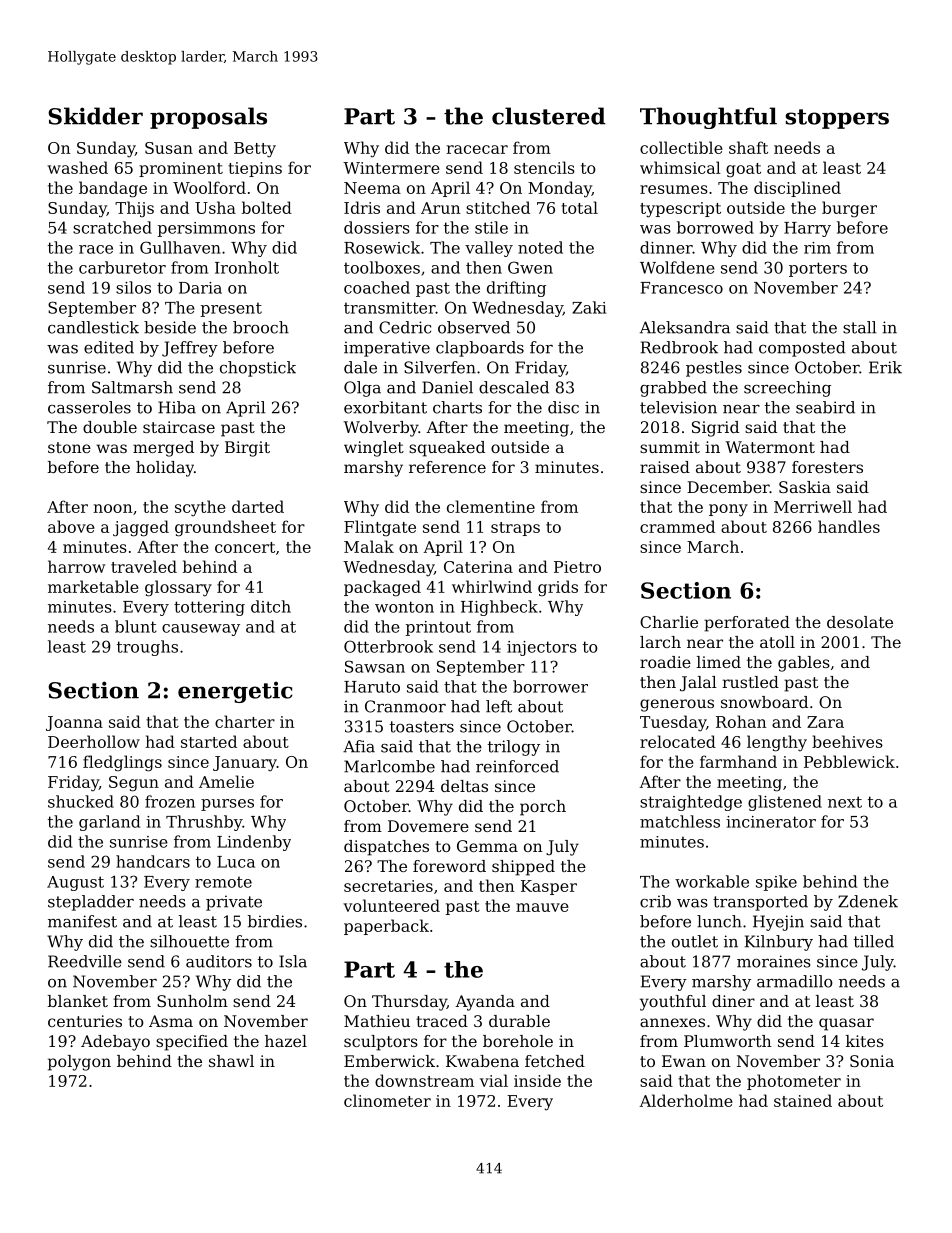 The width and height of the document is (952, 1233). Describe the element at coordinates (293, 961) in the document. I see `Isla` at that location.
